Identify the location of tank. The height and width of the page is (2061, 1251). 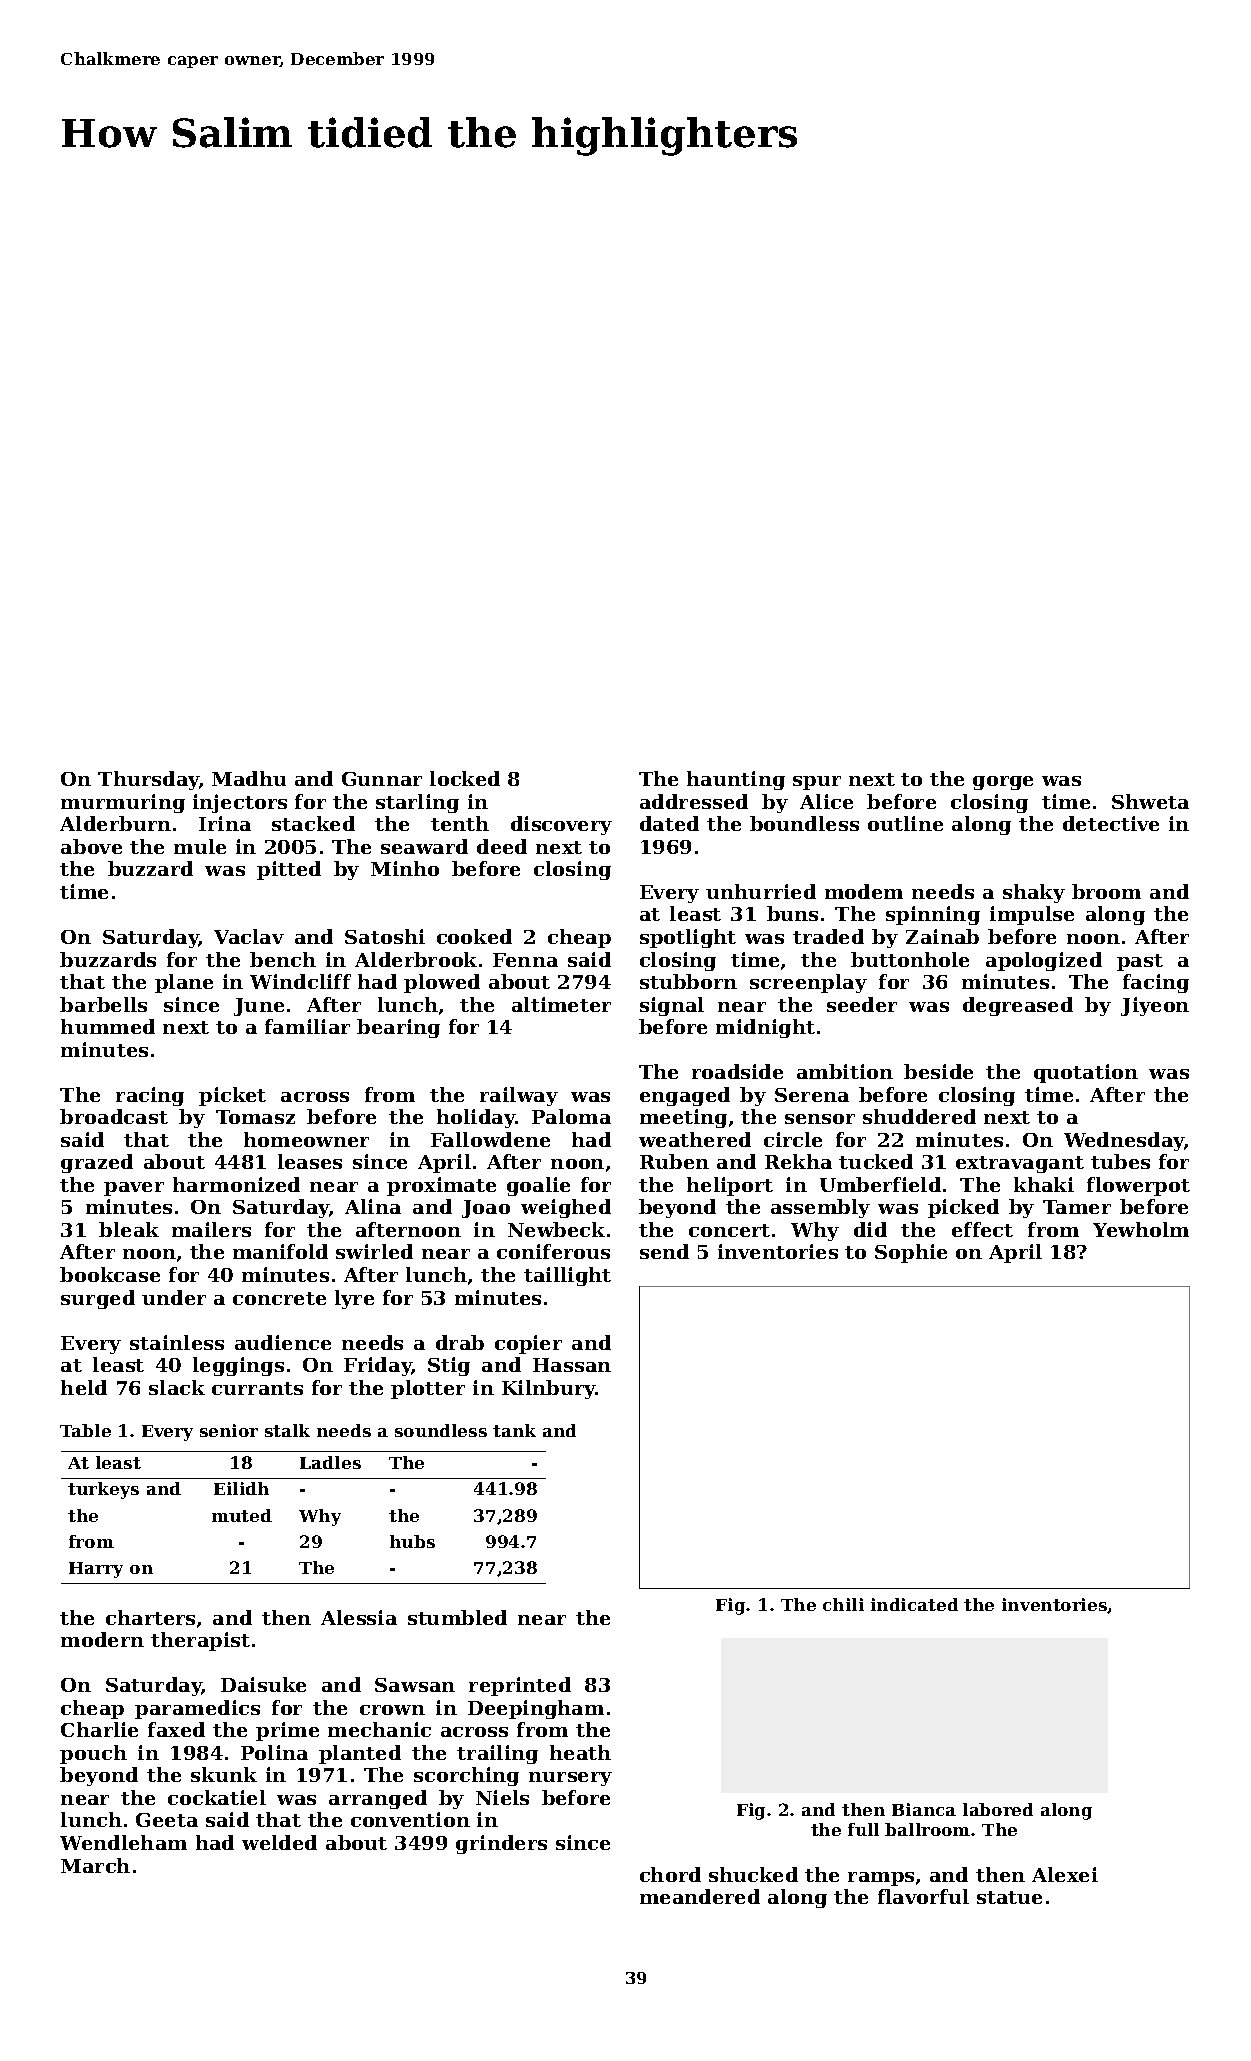
(514, 1430).
